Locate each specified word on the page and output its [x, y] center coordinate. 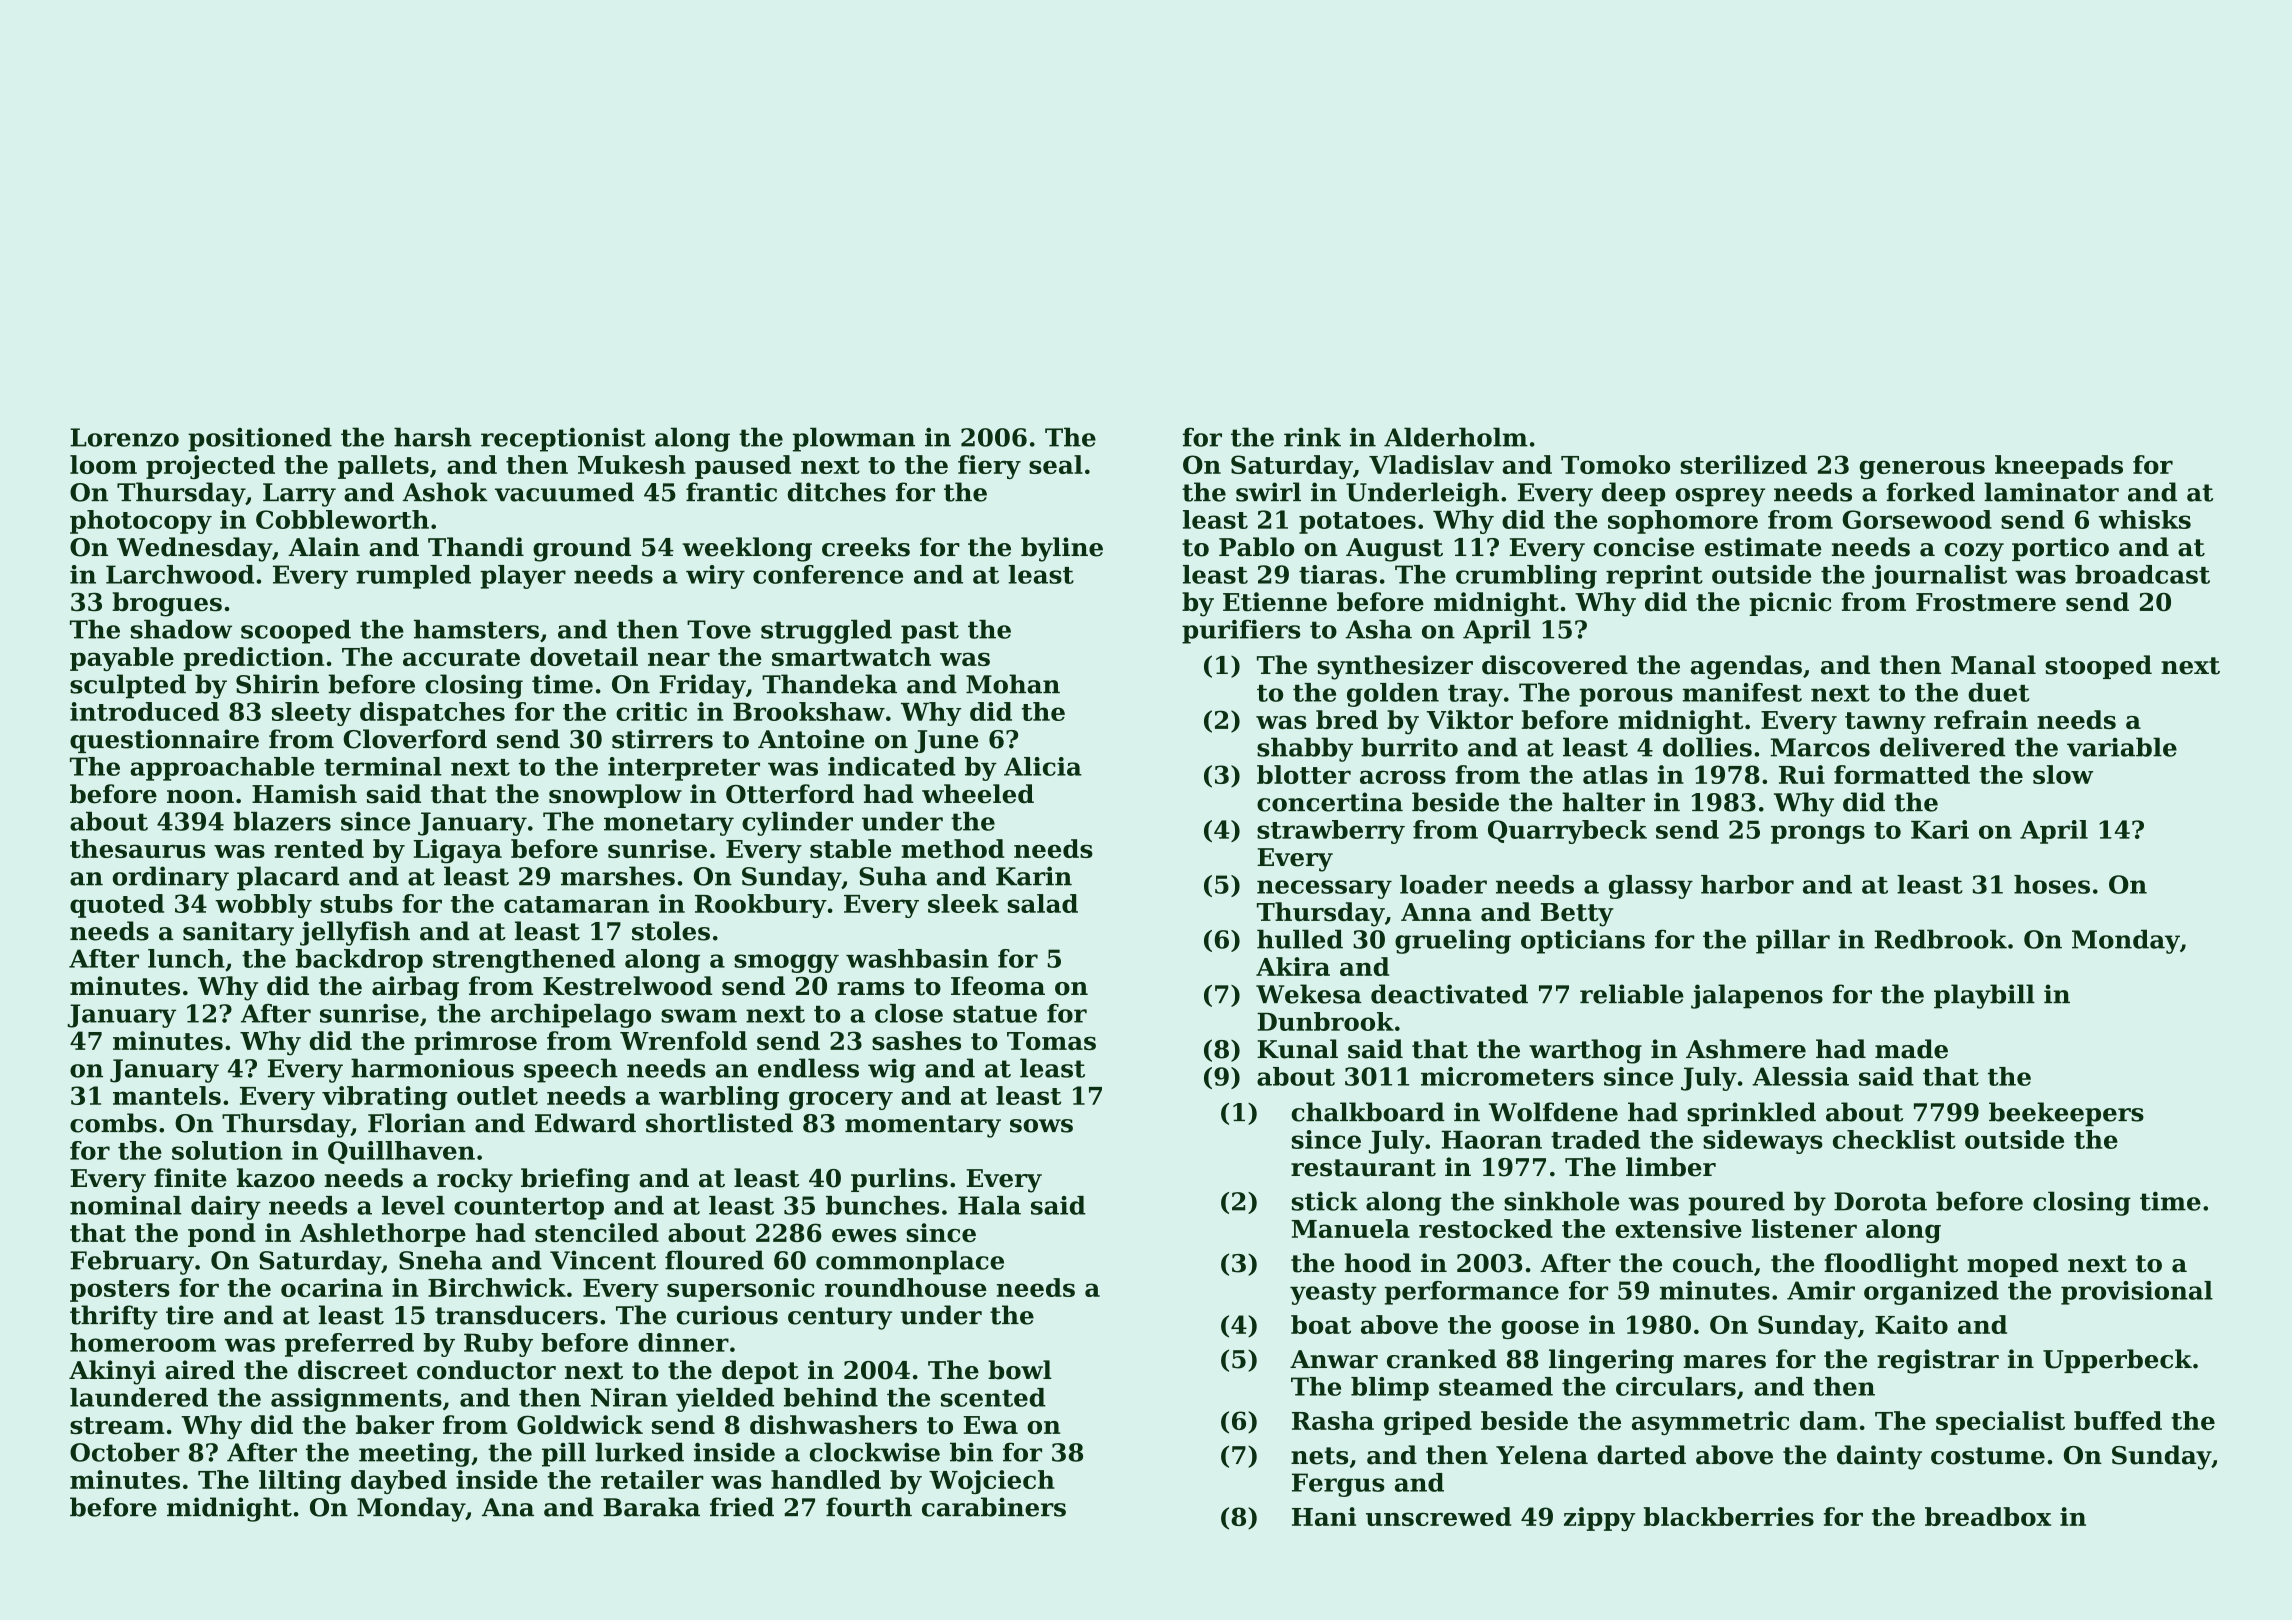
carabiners [994, 1507]
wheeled [978, 794]
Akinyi [112, 1372]
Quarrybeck [1567, 832]
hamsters [476, 629]
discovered [1555, 665]
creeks [866, 547]
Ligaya [457, 851]
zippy [1599, 1519]
